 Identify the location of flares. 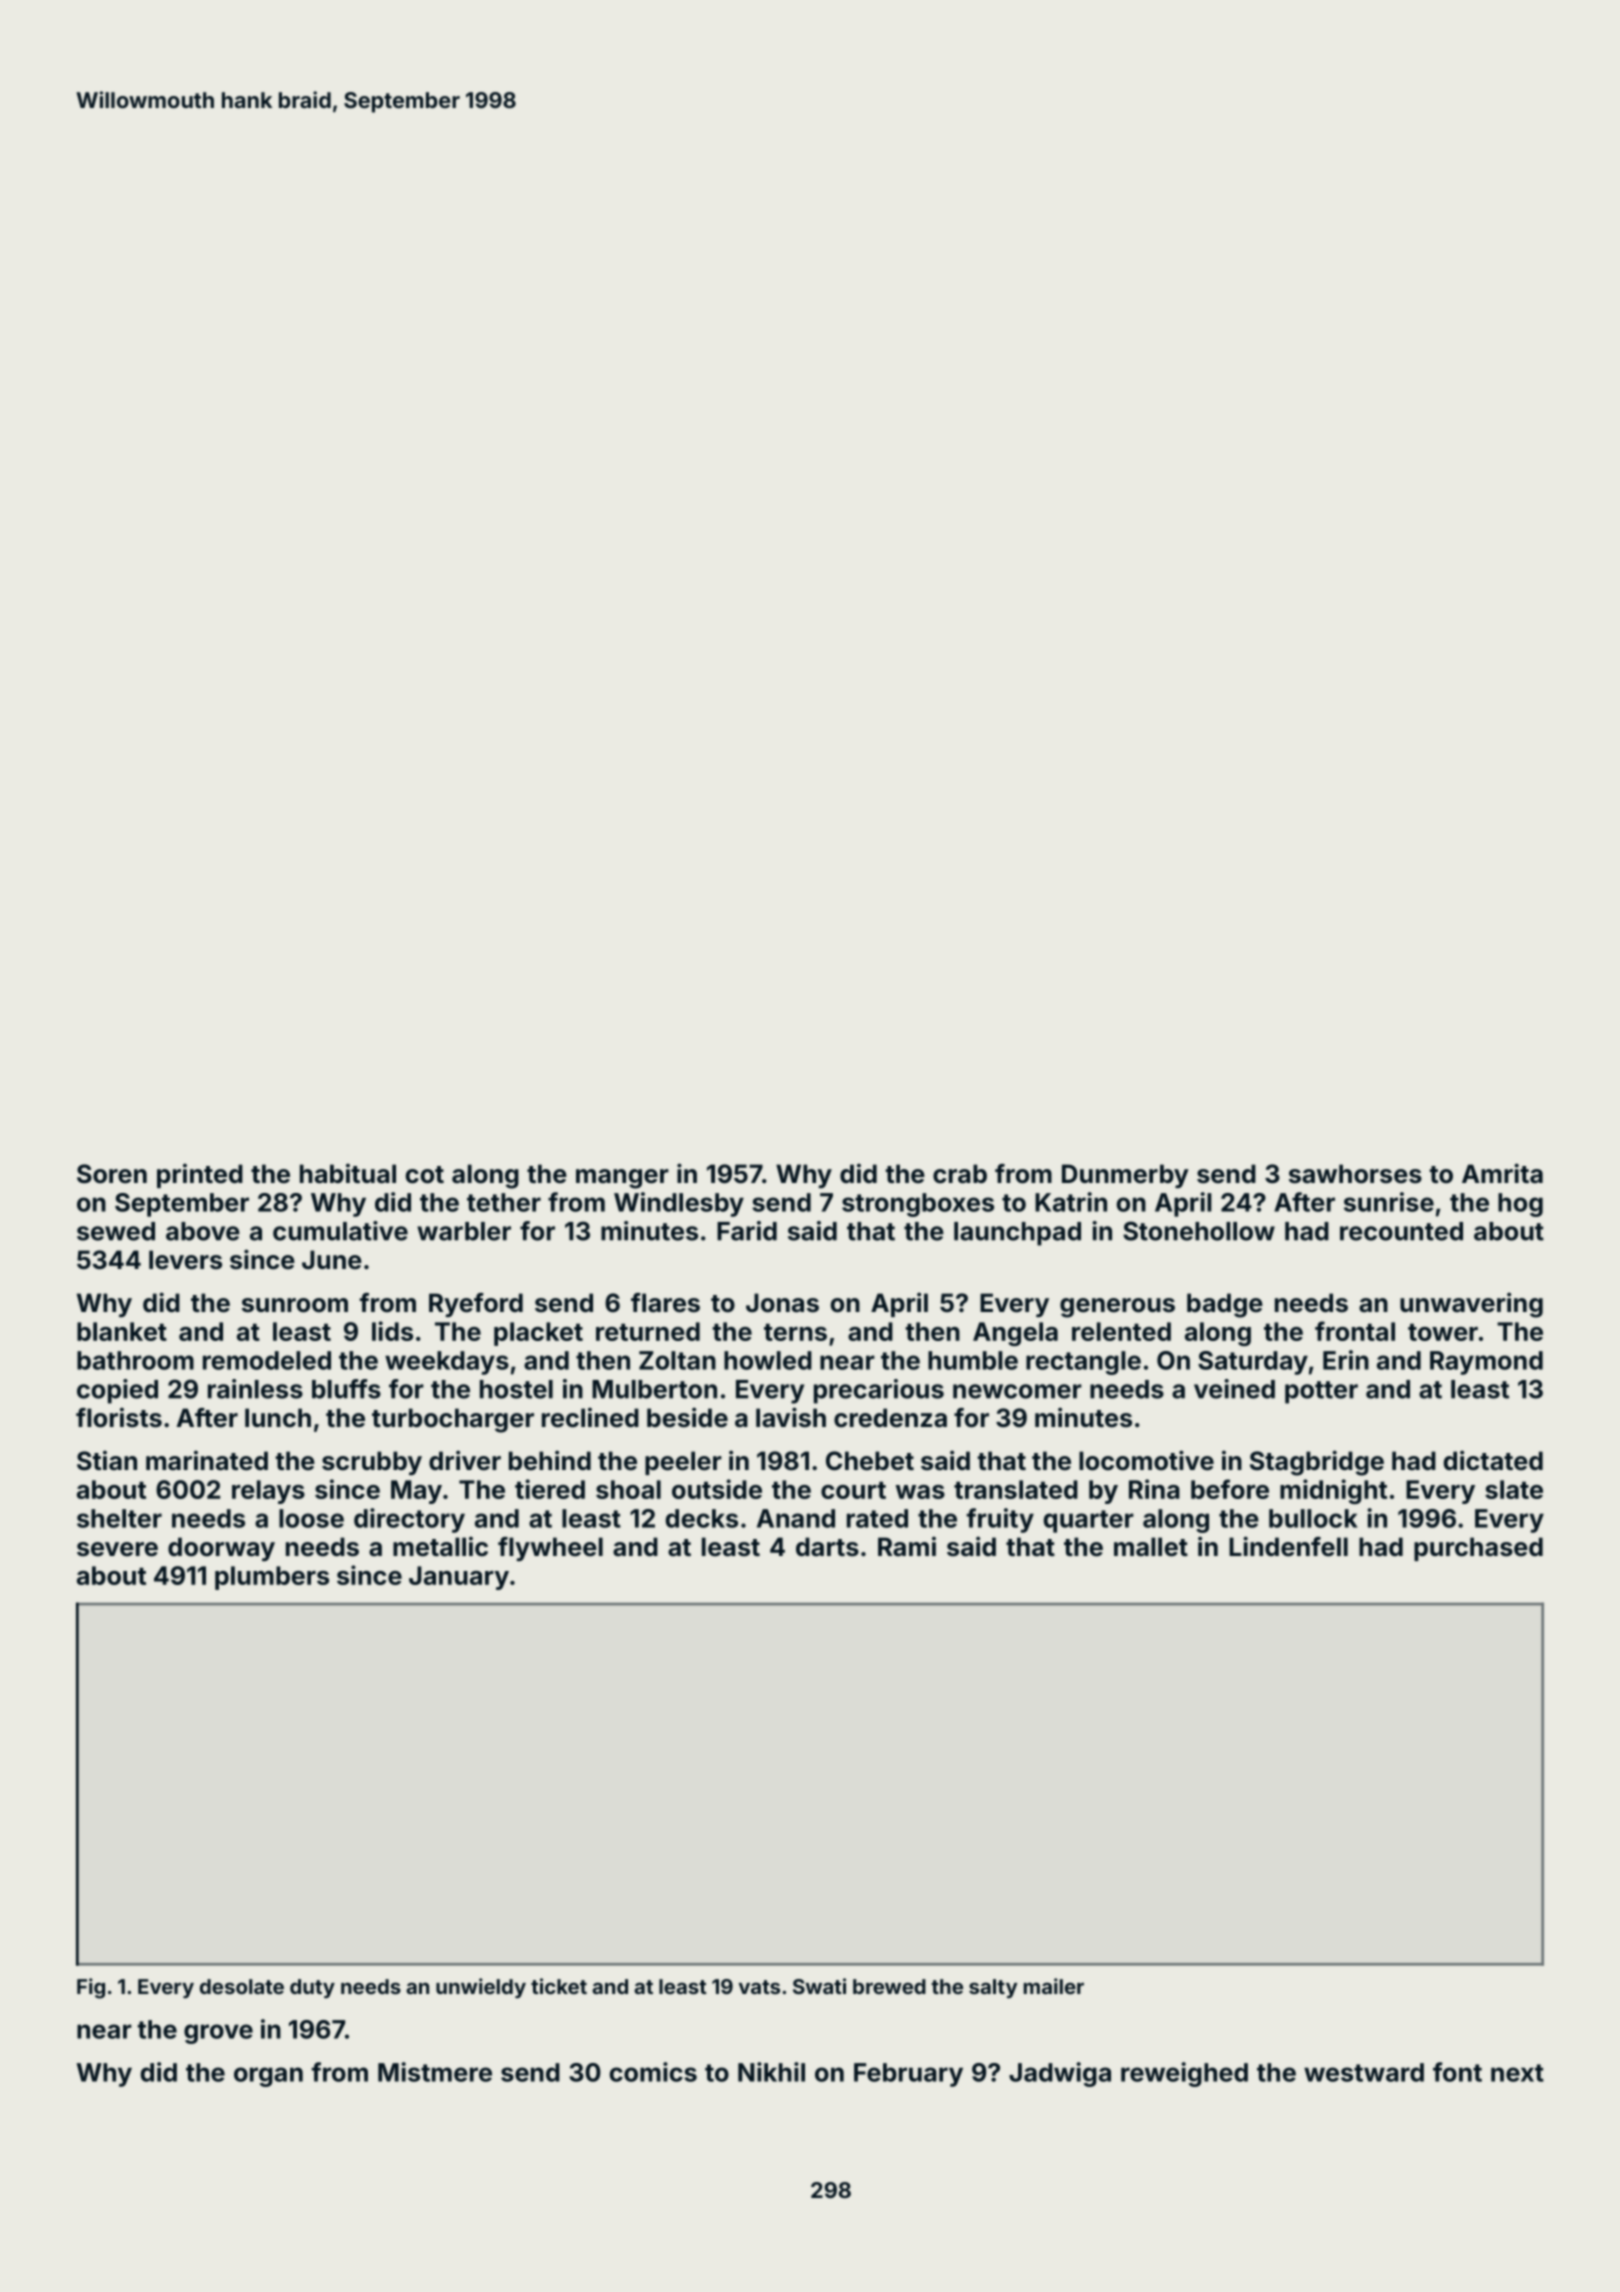
(665, 1303).
